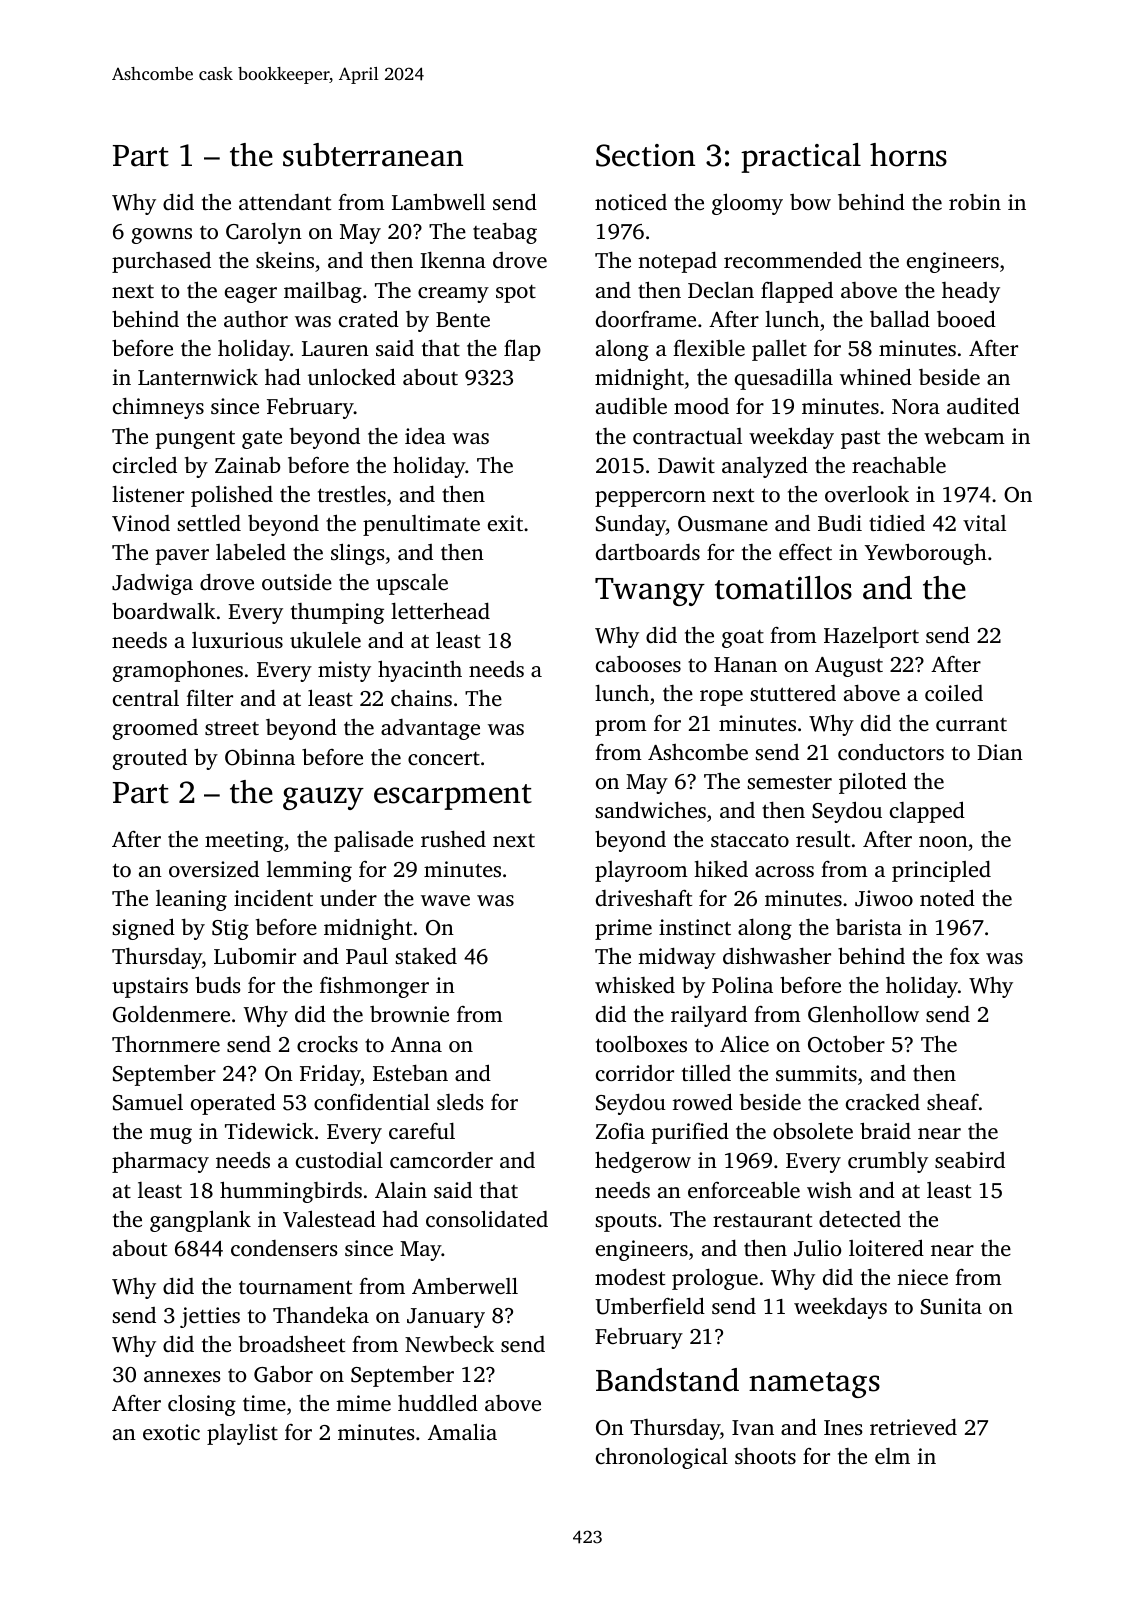 This screenshot has width=1145, height=1619. What do you see at coordinates (210, 1317) in the screenshot?
I see `jetties` at bounding box center [210, 1317].
